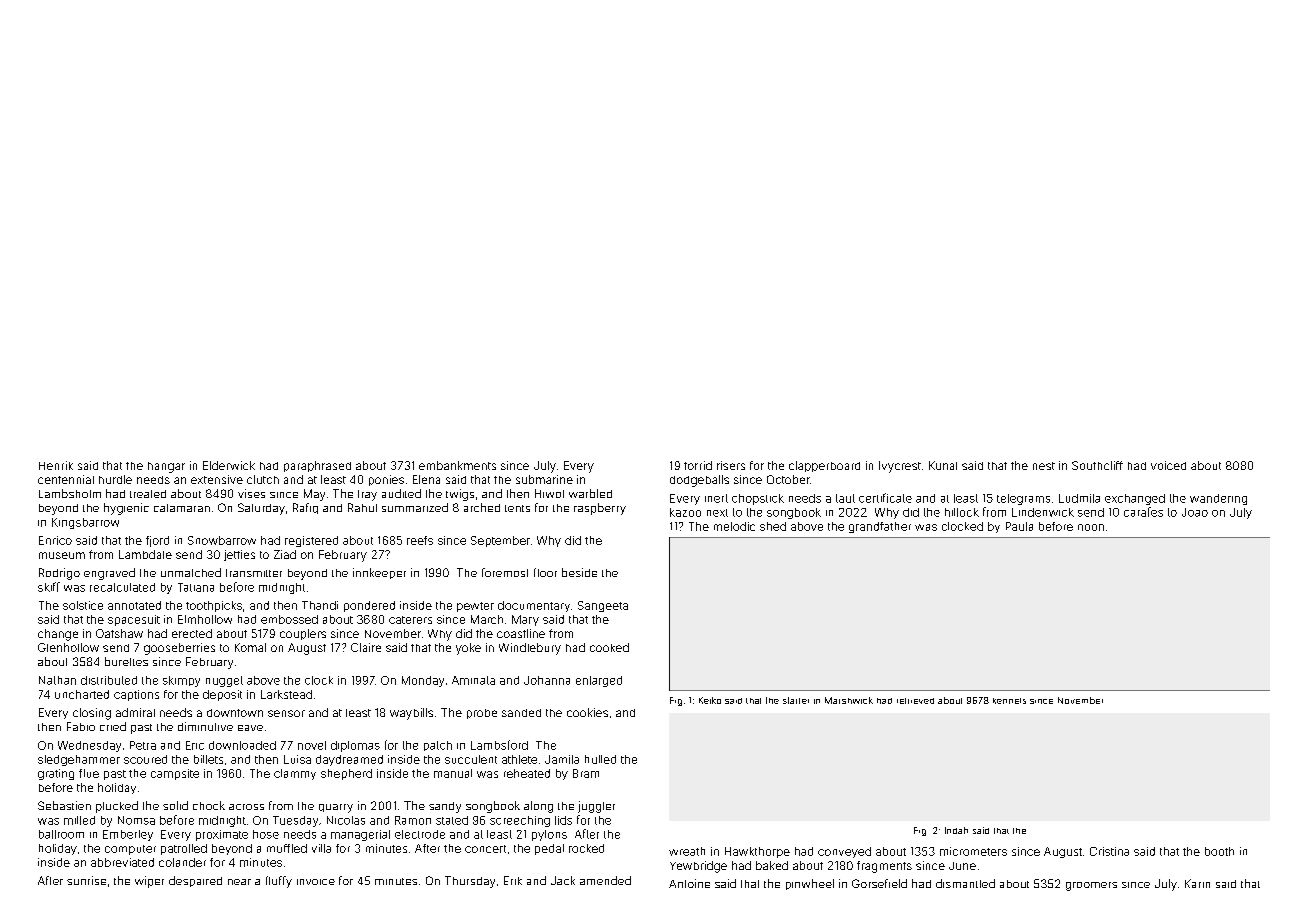 Image resolution: width=1308 pixels, height=924 pixels. What do you see at coordinates (1168, 465) in the screenshot?
I see `voiced` at bounding box center [1168, 465].
